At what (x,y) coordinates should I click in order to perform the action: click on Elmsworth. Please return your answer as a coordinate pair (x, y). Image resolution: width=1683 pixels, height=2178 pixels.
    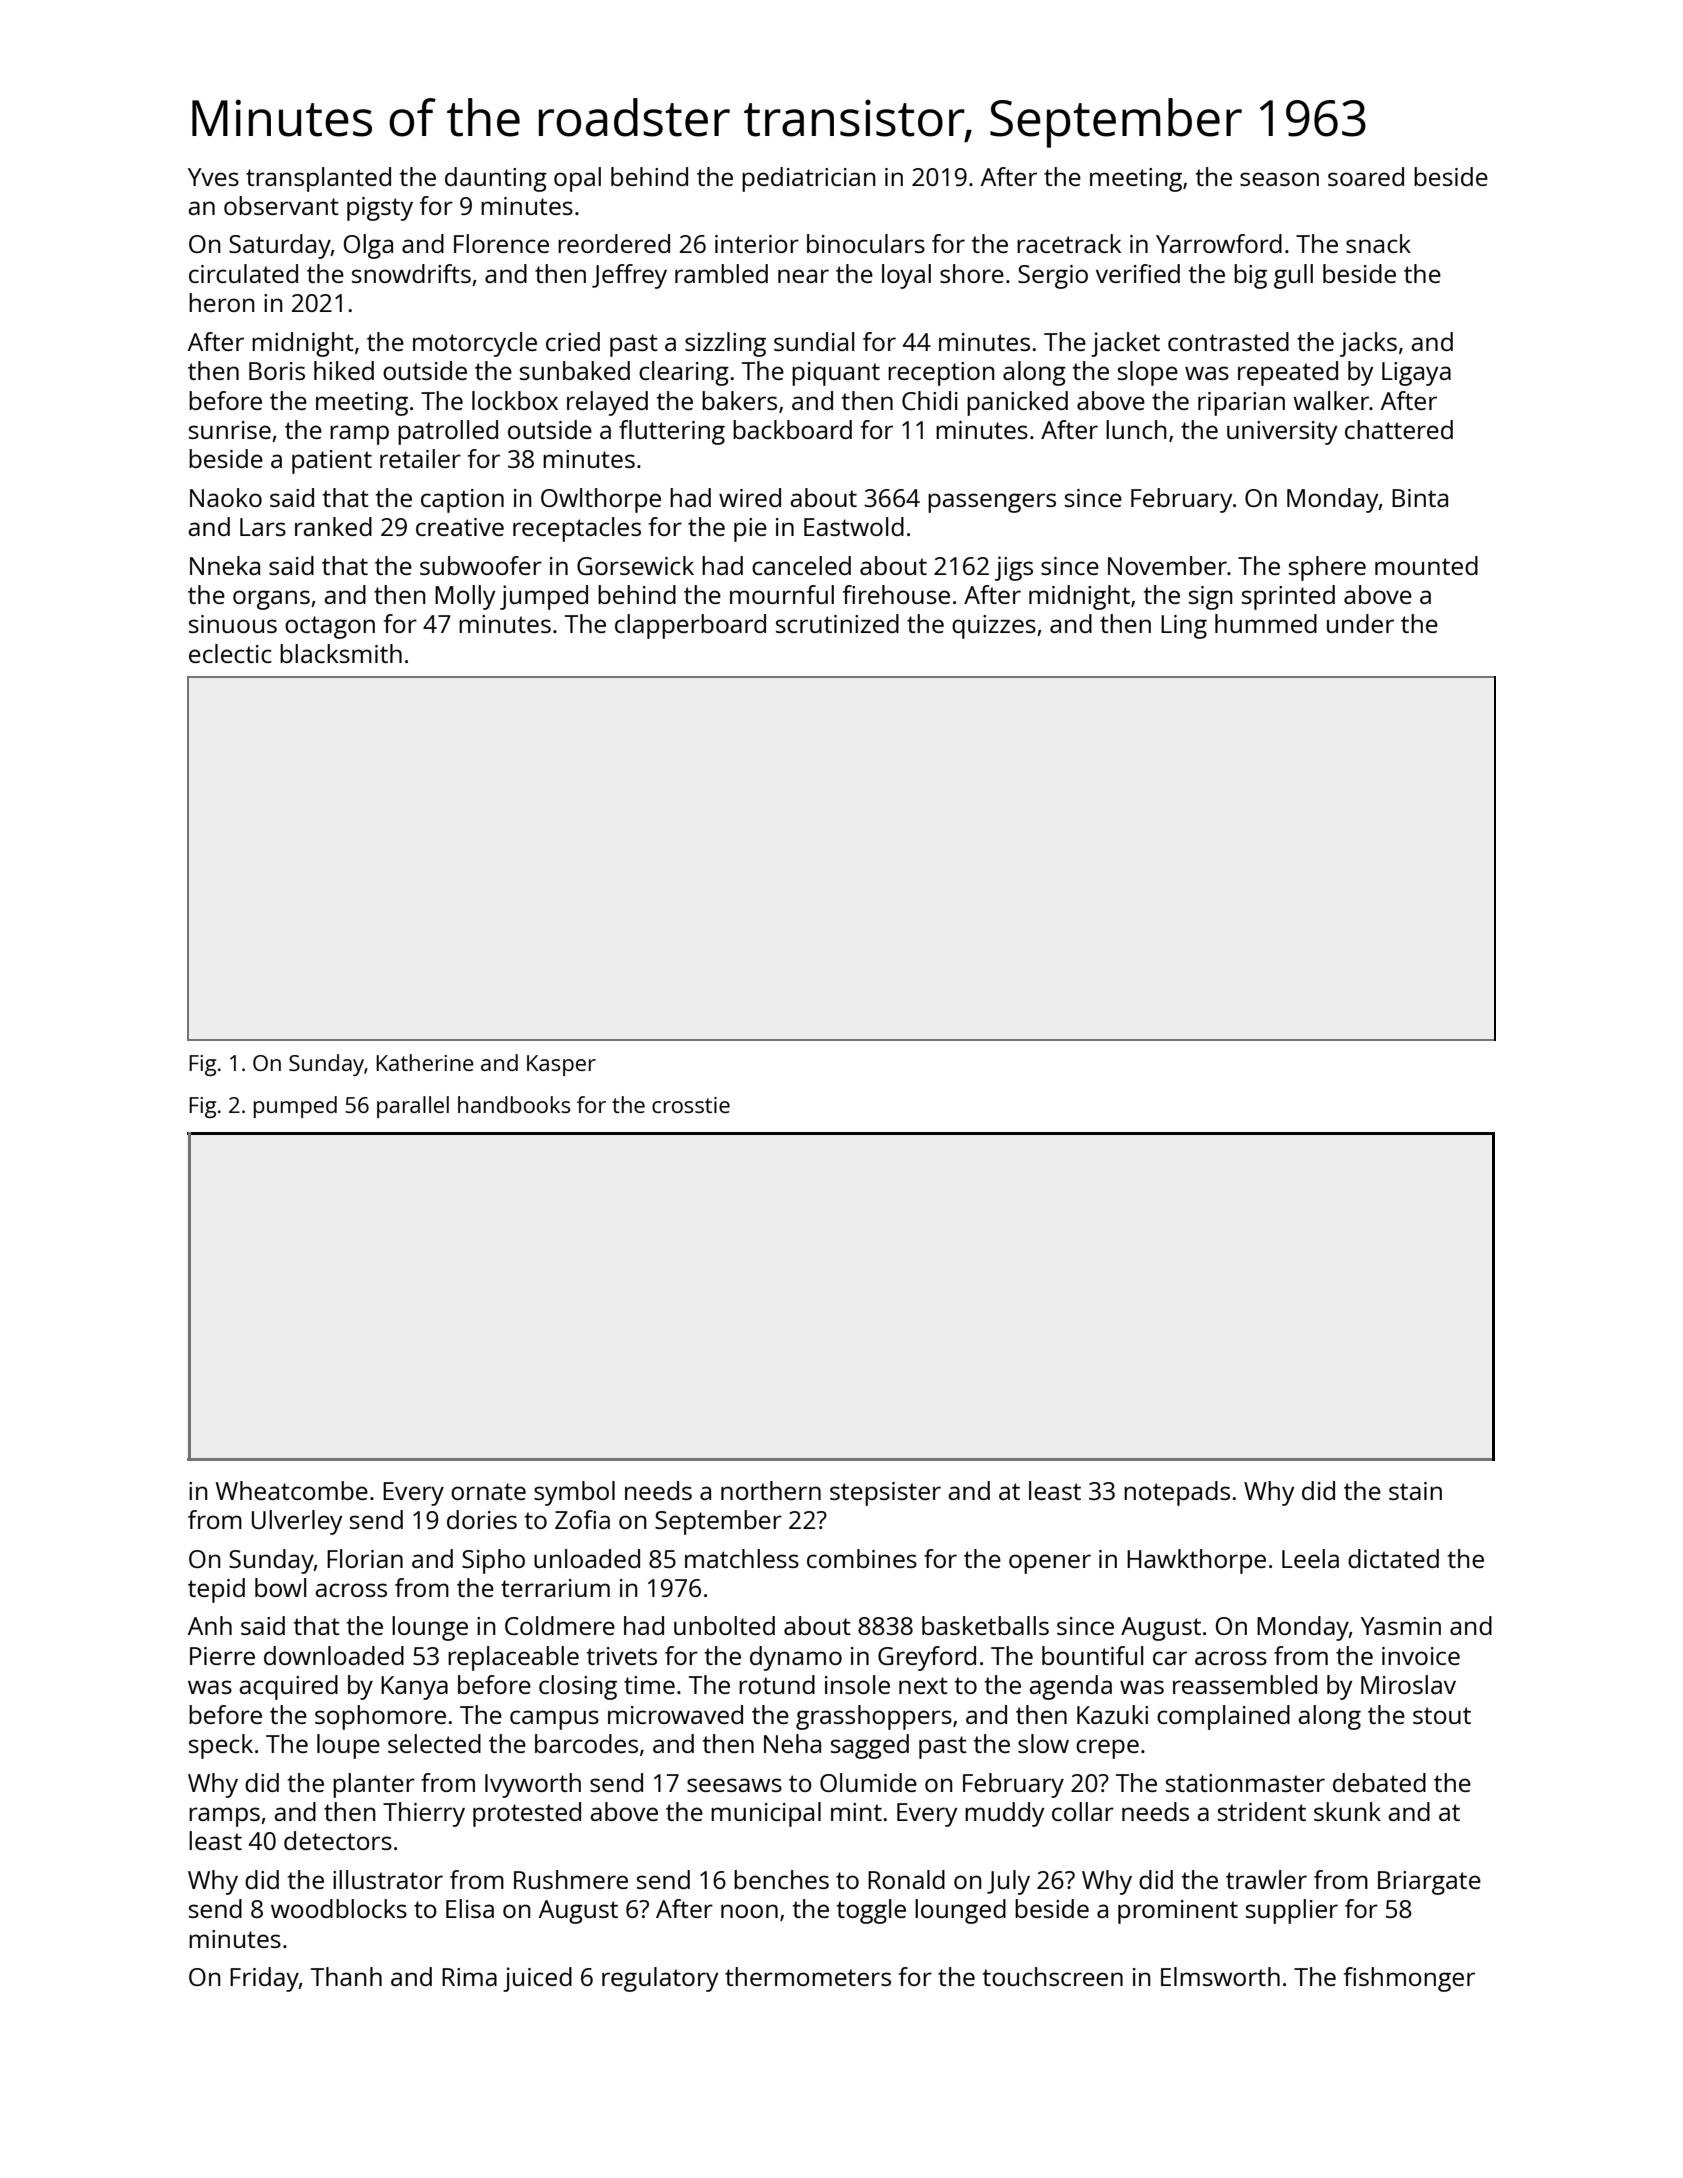
    Looking at the image, I should click on (1220, 1976).
